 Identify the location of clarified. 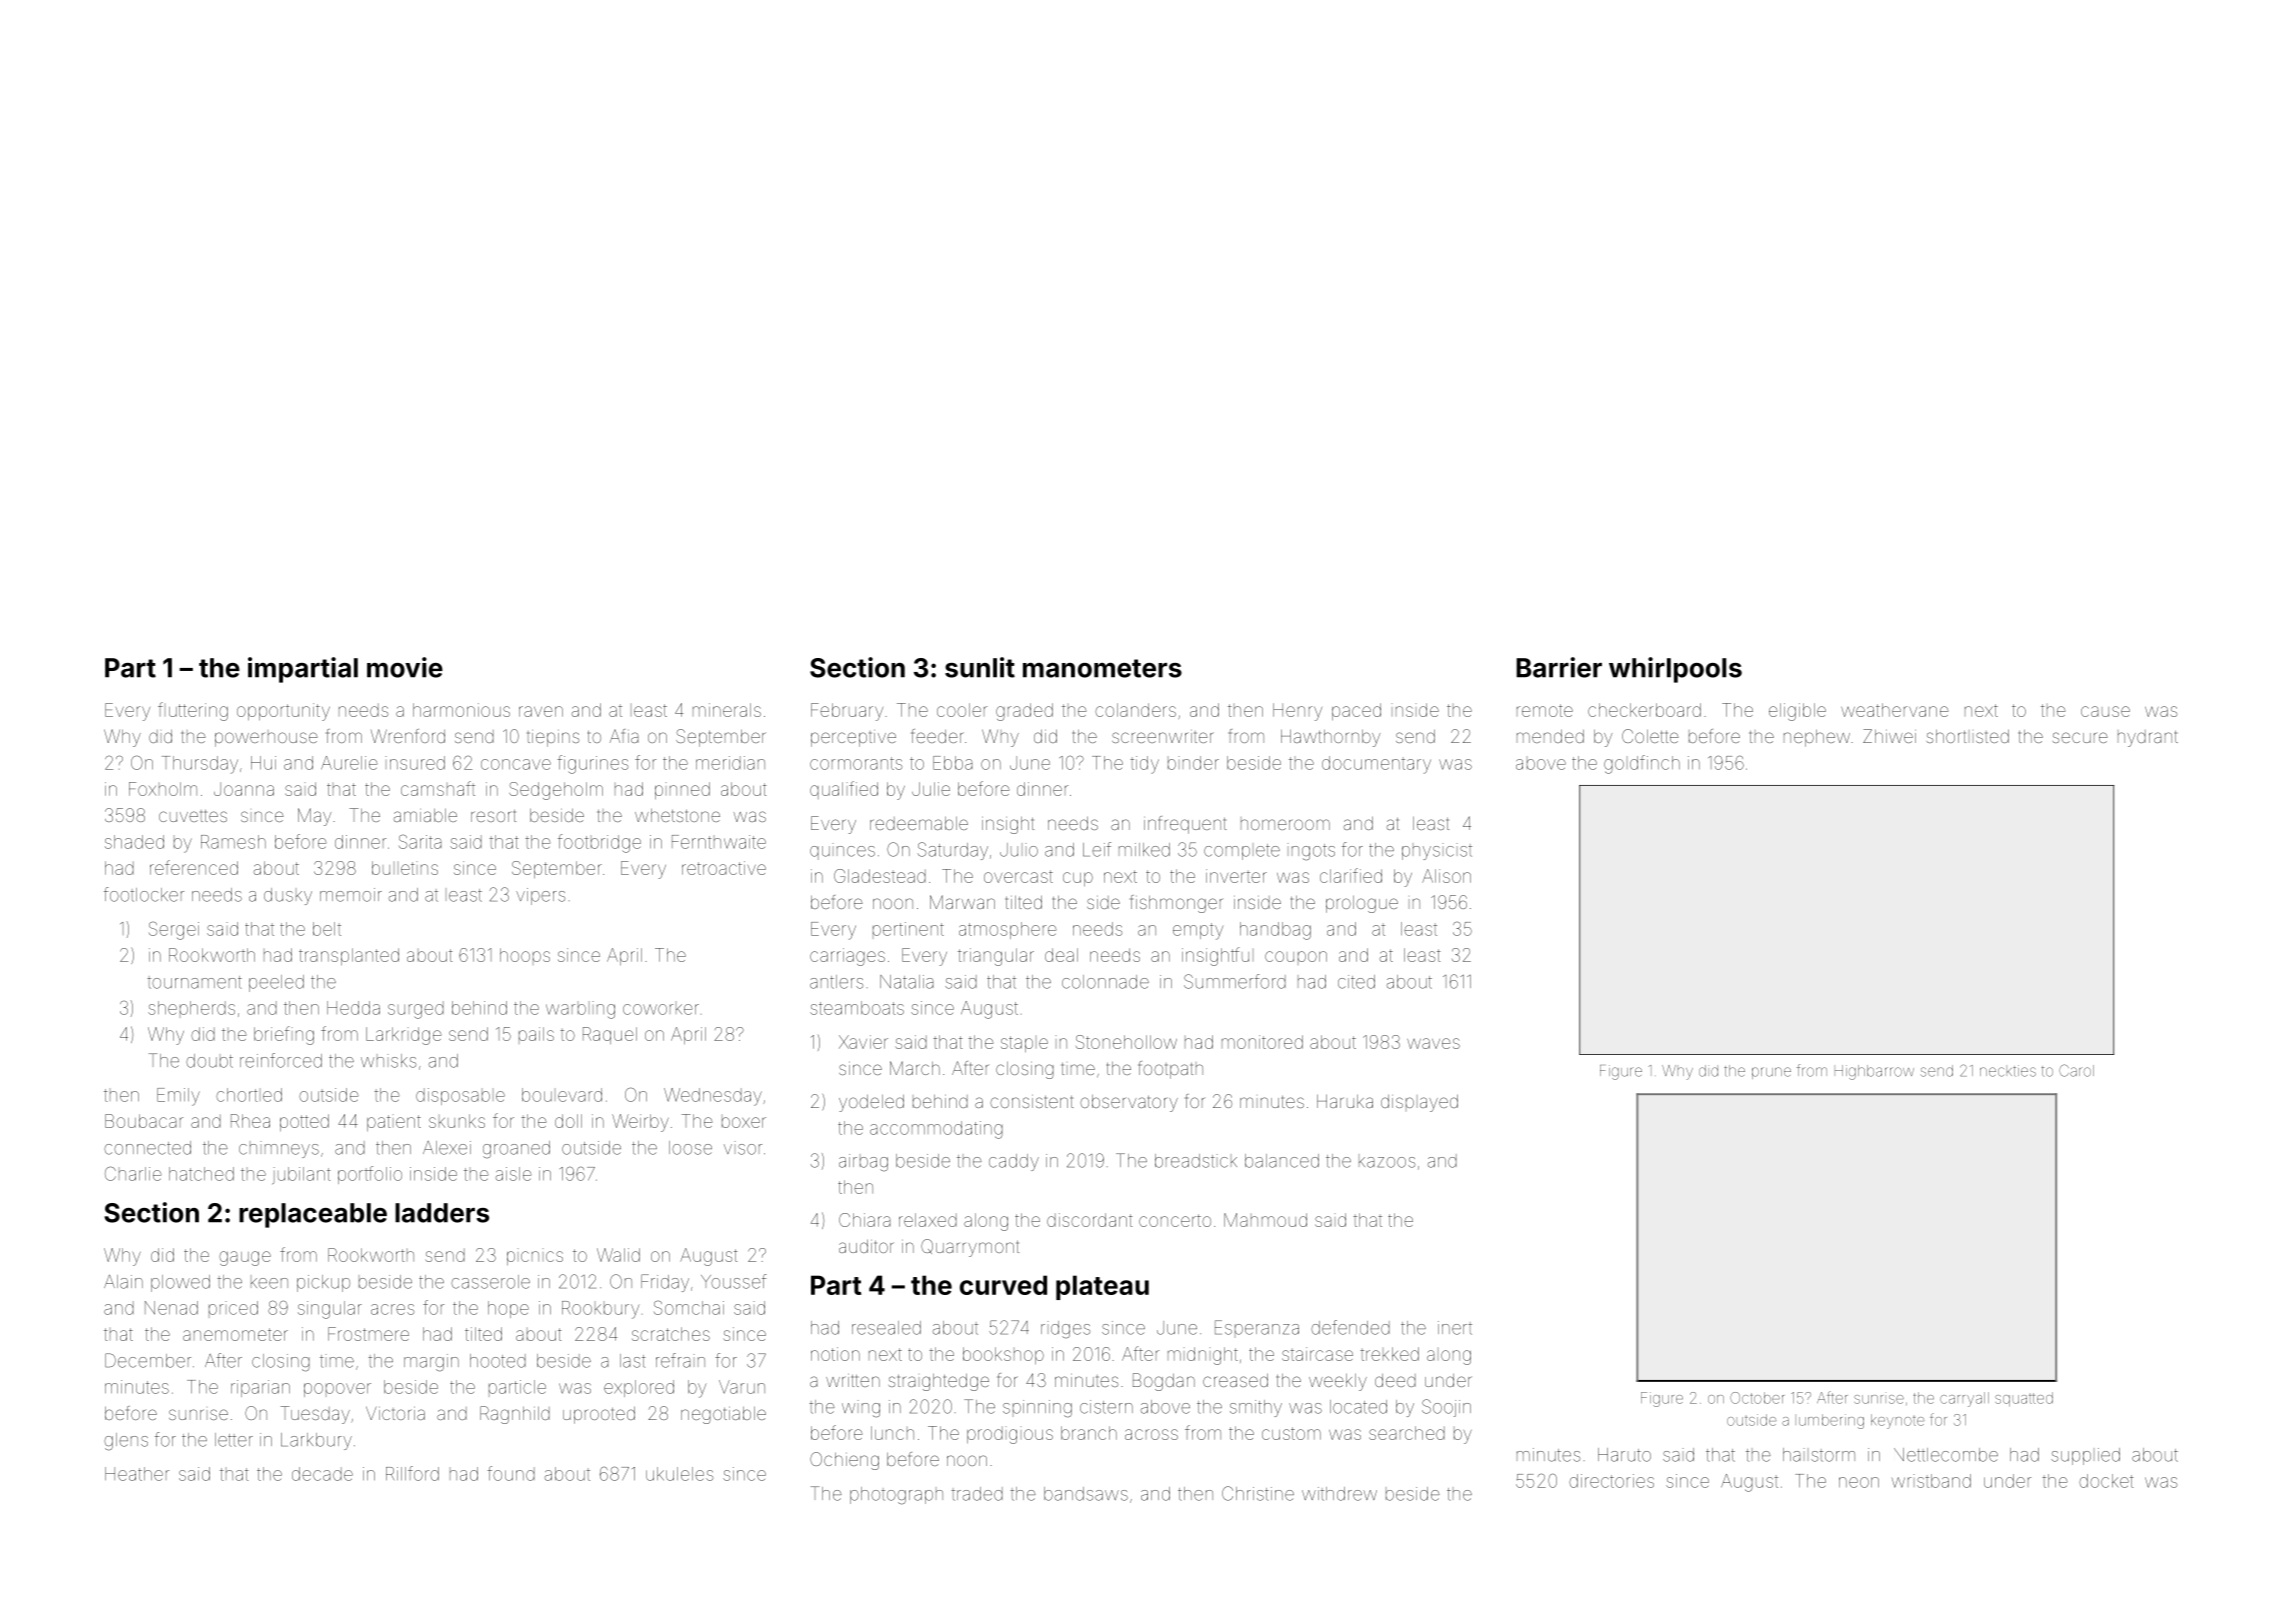
(1351, 875).
